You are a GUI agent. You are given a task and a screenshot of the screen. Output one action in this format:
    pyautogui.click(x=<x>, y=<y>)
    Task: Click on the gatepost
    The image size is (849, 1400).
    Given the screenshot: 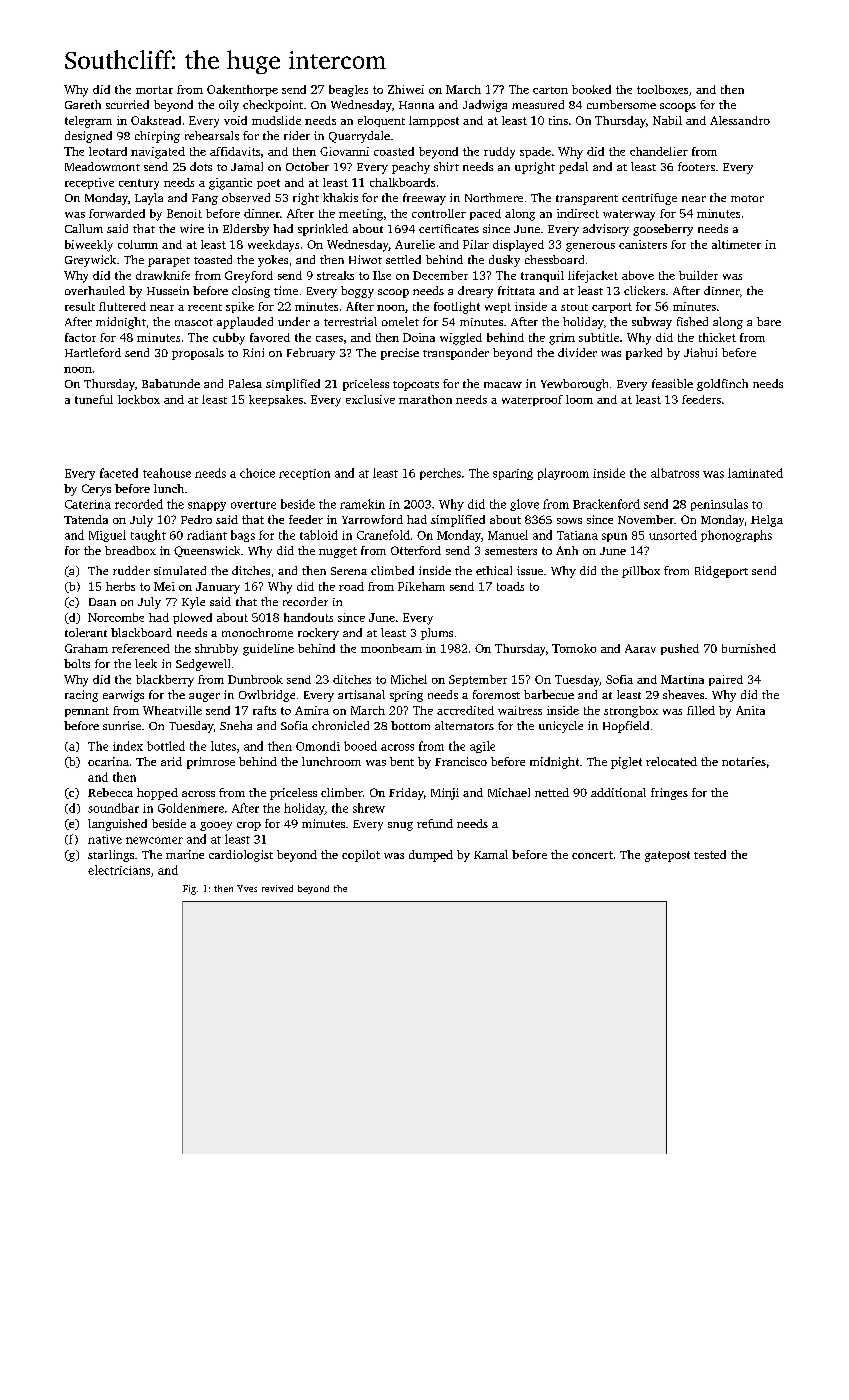 What is the action you would take?
    pyautogui.click(x=667, y=856)
